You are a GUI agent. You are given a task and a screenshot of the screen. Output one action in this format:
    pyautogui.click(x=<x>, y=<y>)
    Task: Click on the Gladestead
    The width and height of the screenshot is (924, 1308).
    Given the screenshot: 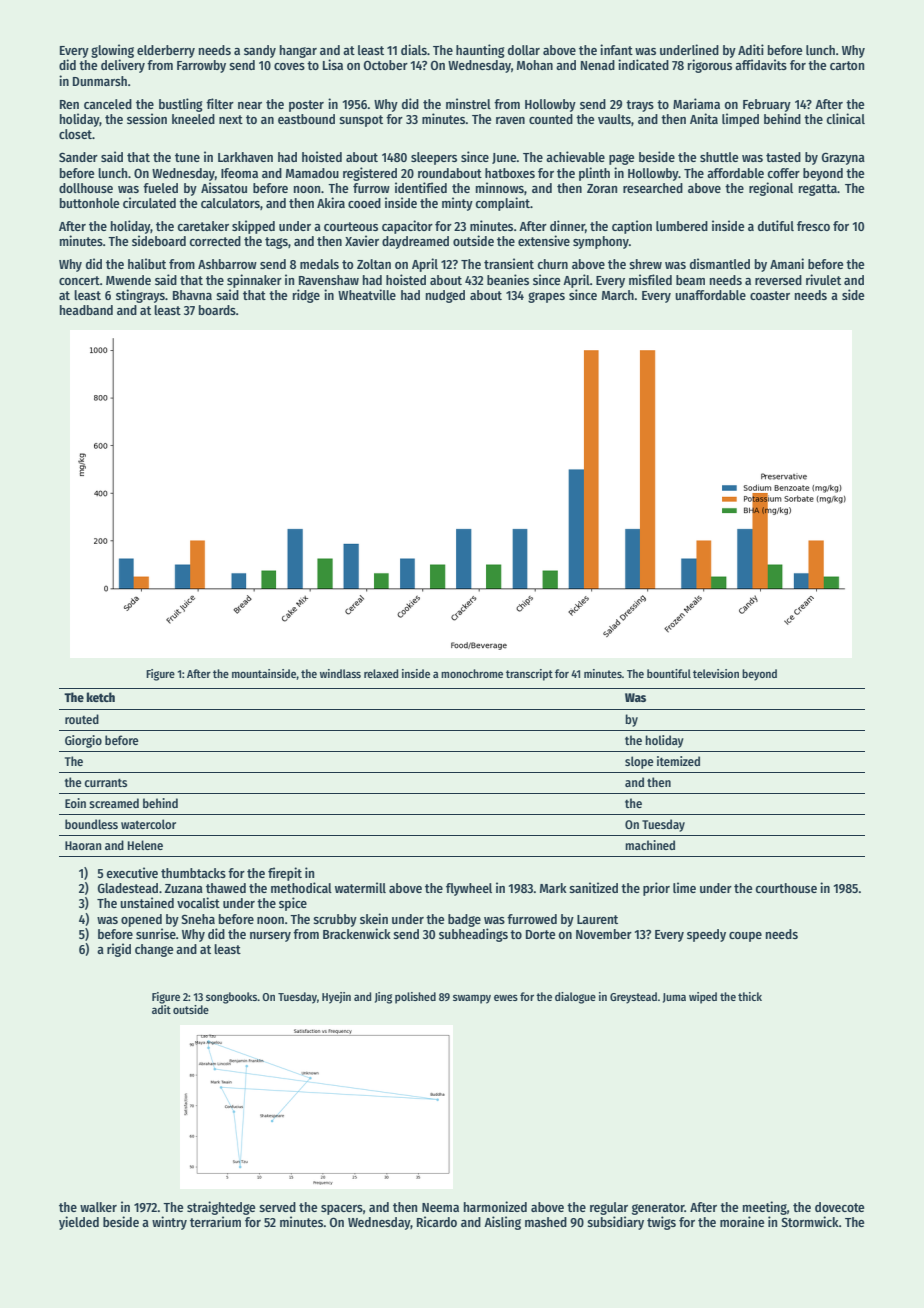 What is the action you would take?
    pyautogui.click(x=128, y=888)
